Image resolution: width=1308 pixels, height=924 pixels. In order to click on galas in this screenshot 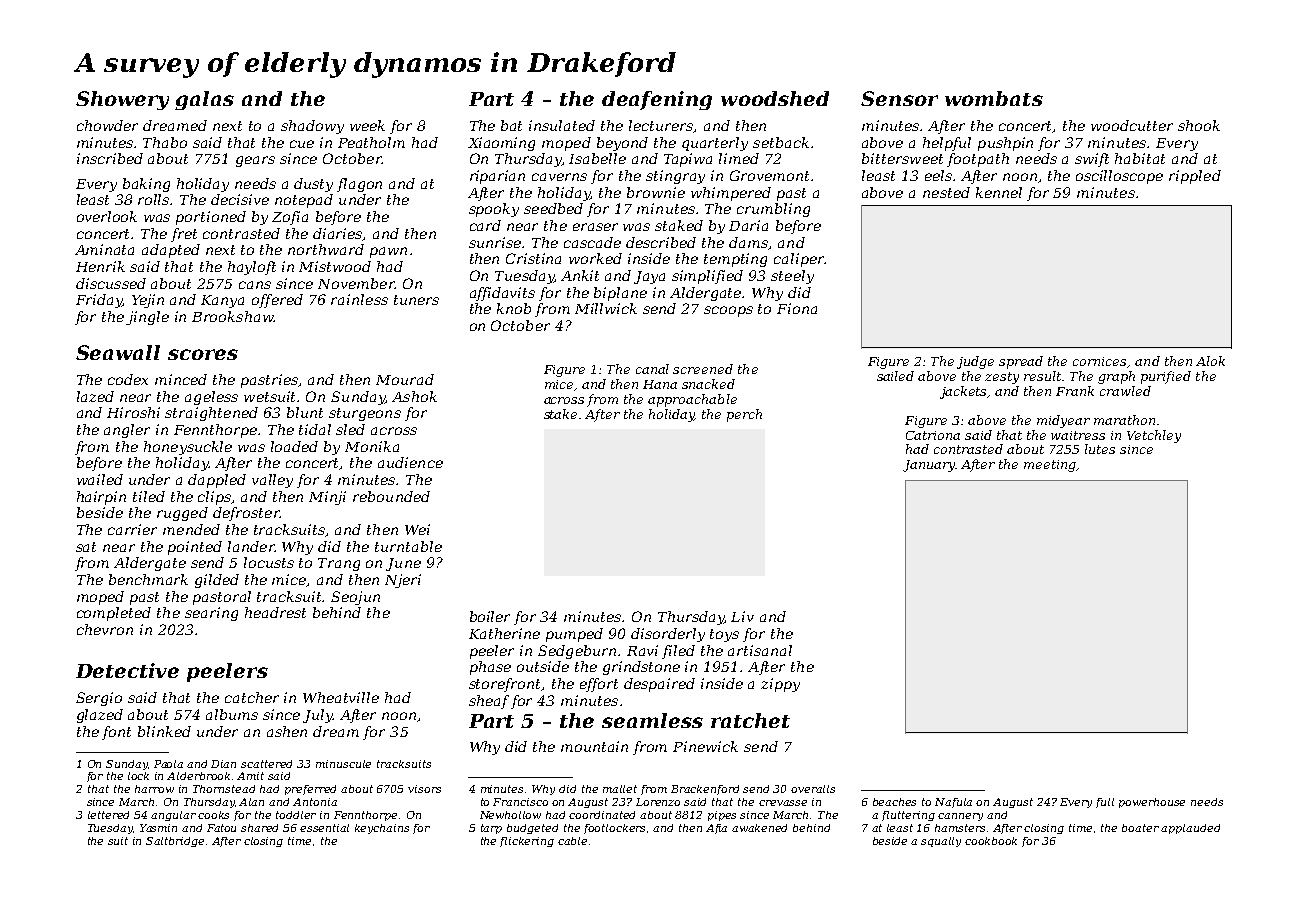, I will do `click(204, 100)`.
